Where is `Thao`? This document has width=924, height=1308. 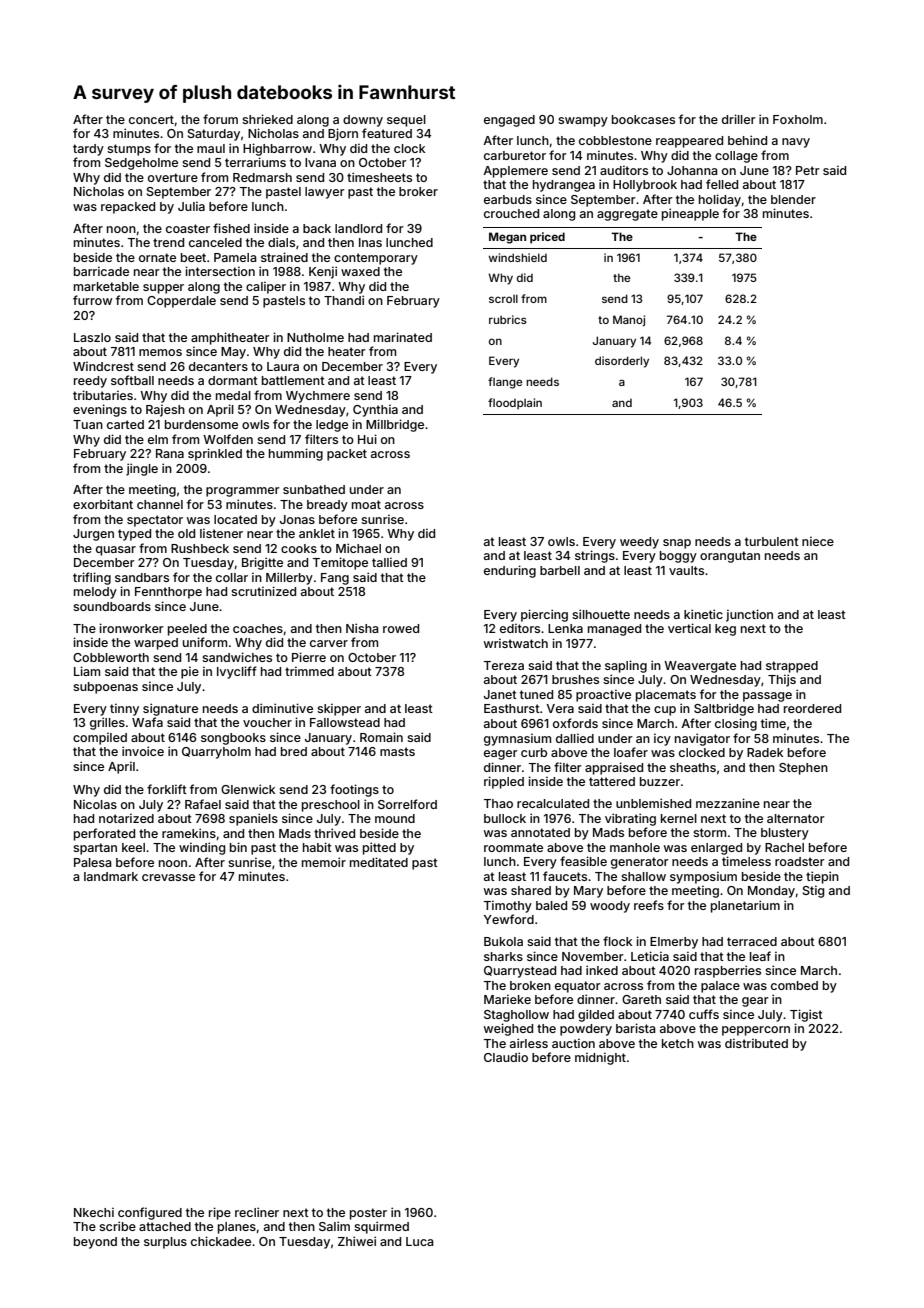
Thao is located at coordinates (498, 803).
